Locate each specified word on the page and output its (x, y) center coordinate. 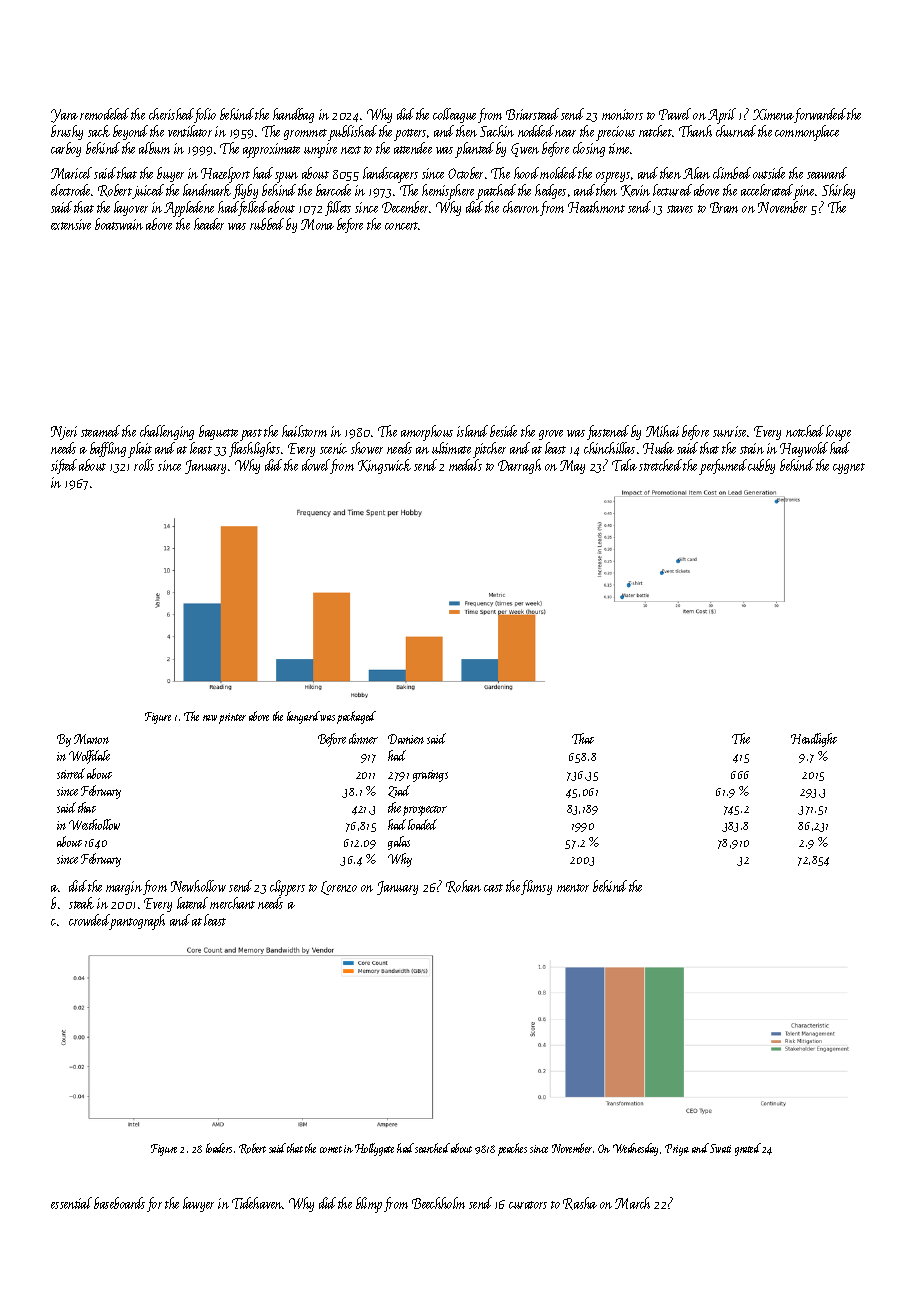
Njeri (64, 433)
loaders (219, 1148)
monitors (622, 114)
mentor (573, 888)
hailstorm (304, 431)
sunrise (730, 431)
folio (205, 115)
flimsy (536, 887)
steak (81, 903)
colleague (454, 115)
